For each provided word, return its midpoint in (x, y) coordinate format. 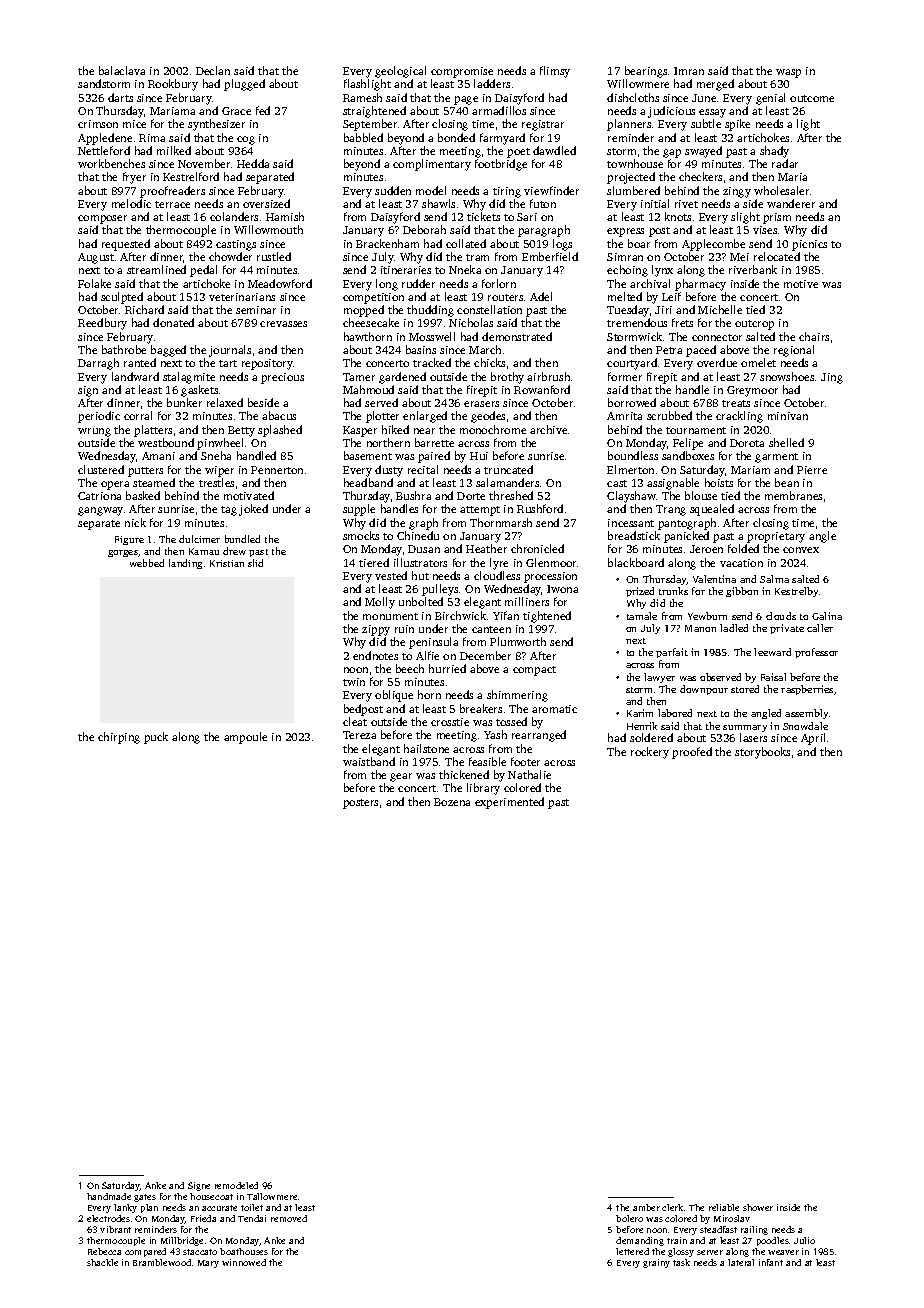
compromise (462, 72)
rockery (650, 753)
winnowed (244, 1262)
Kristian (227, 563)
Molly (380, 603)
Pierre (812, 470)
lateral (741, 1262)
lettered (632, 1251)
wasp (788, 73)
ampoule (245, 738)
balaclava (122, 70)
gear (401, 777)
